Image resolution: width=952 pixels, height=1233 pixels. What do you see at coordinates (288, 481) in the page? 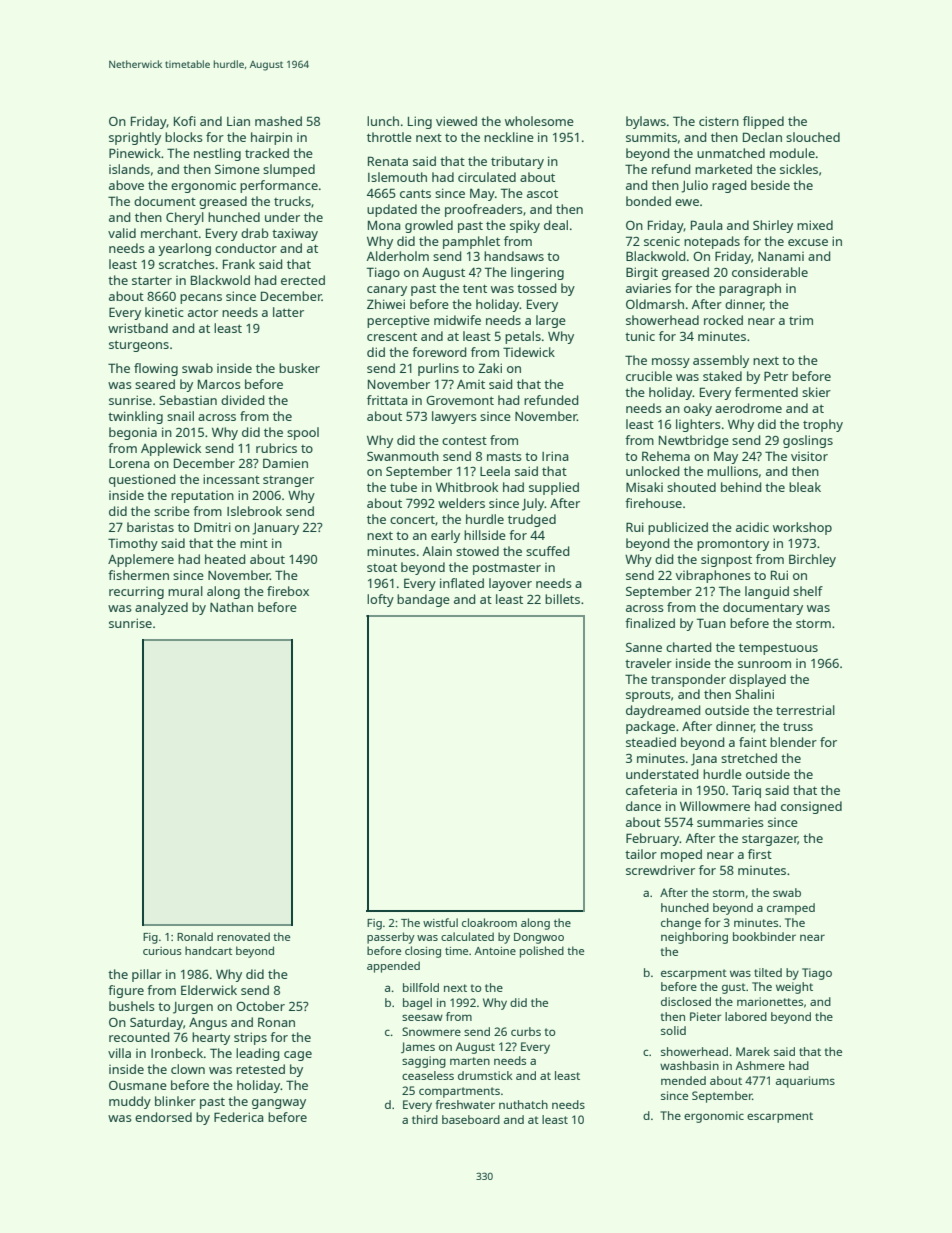
I see `stranger` at bounding box center [288, 481].
